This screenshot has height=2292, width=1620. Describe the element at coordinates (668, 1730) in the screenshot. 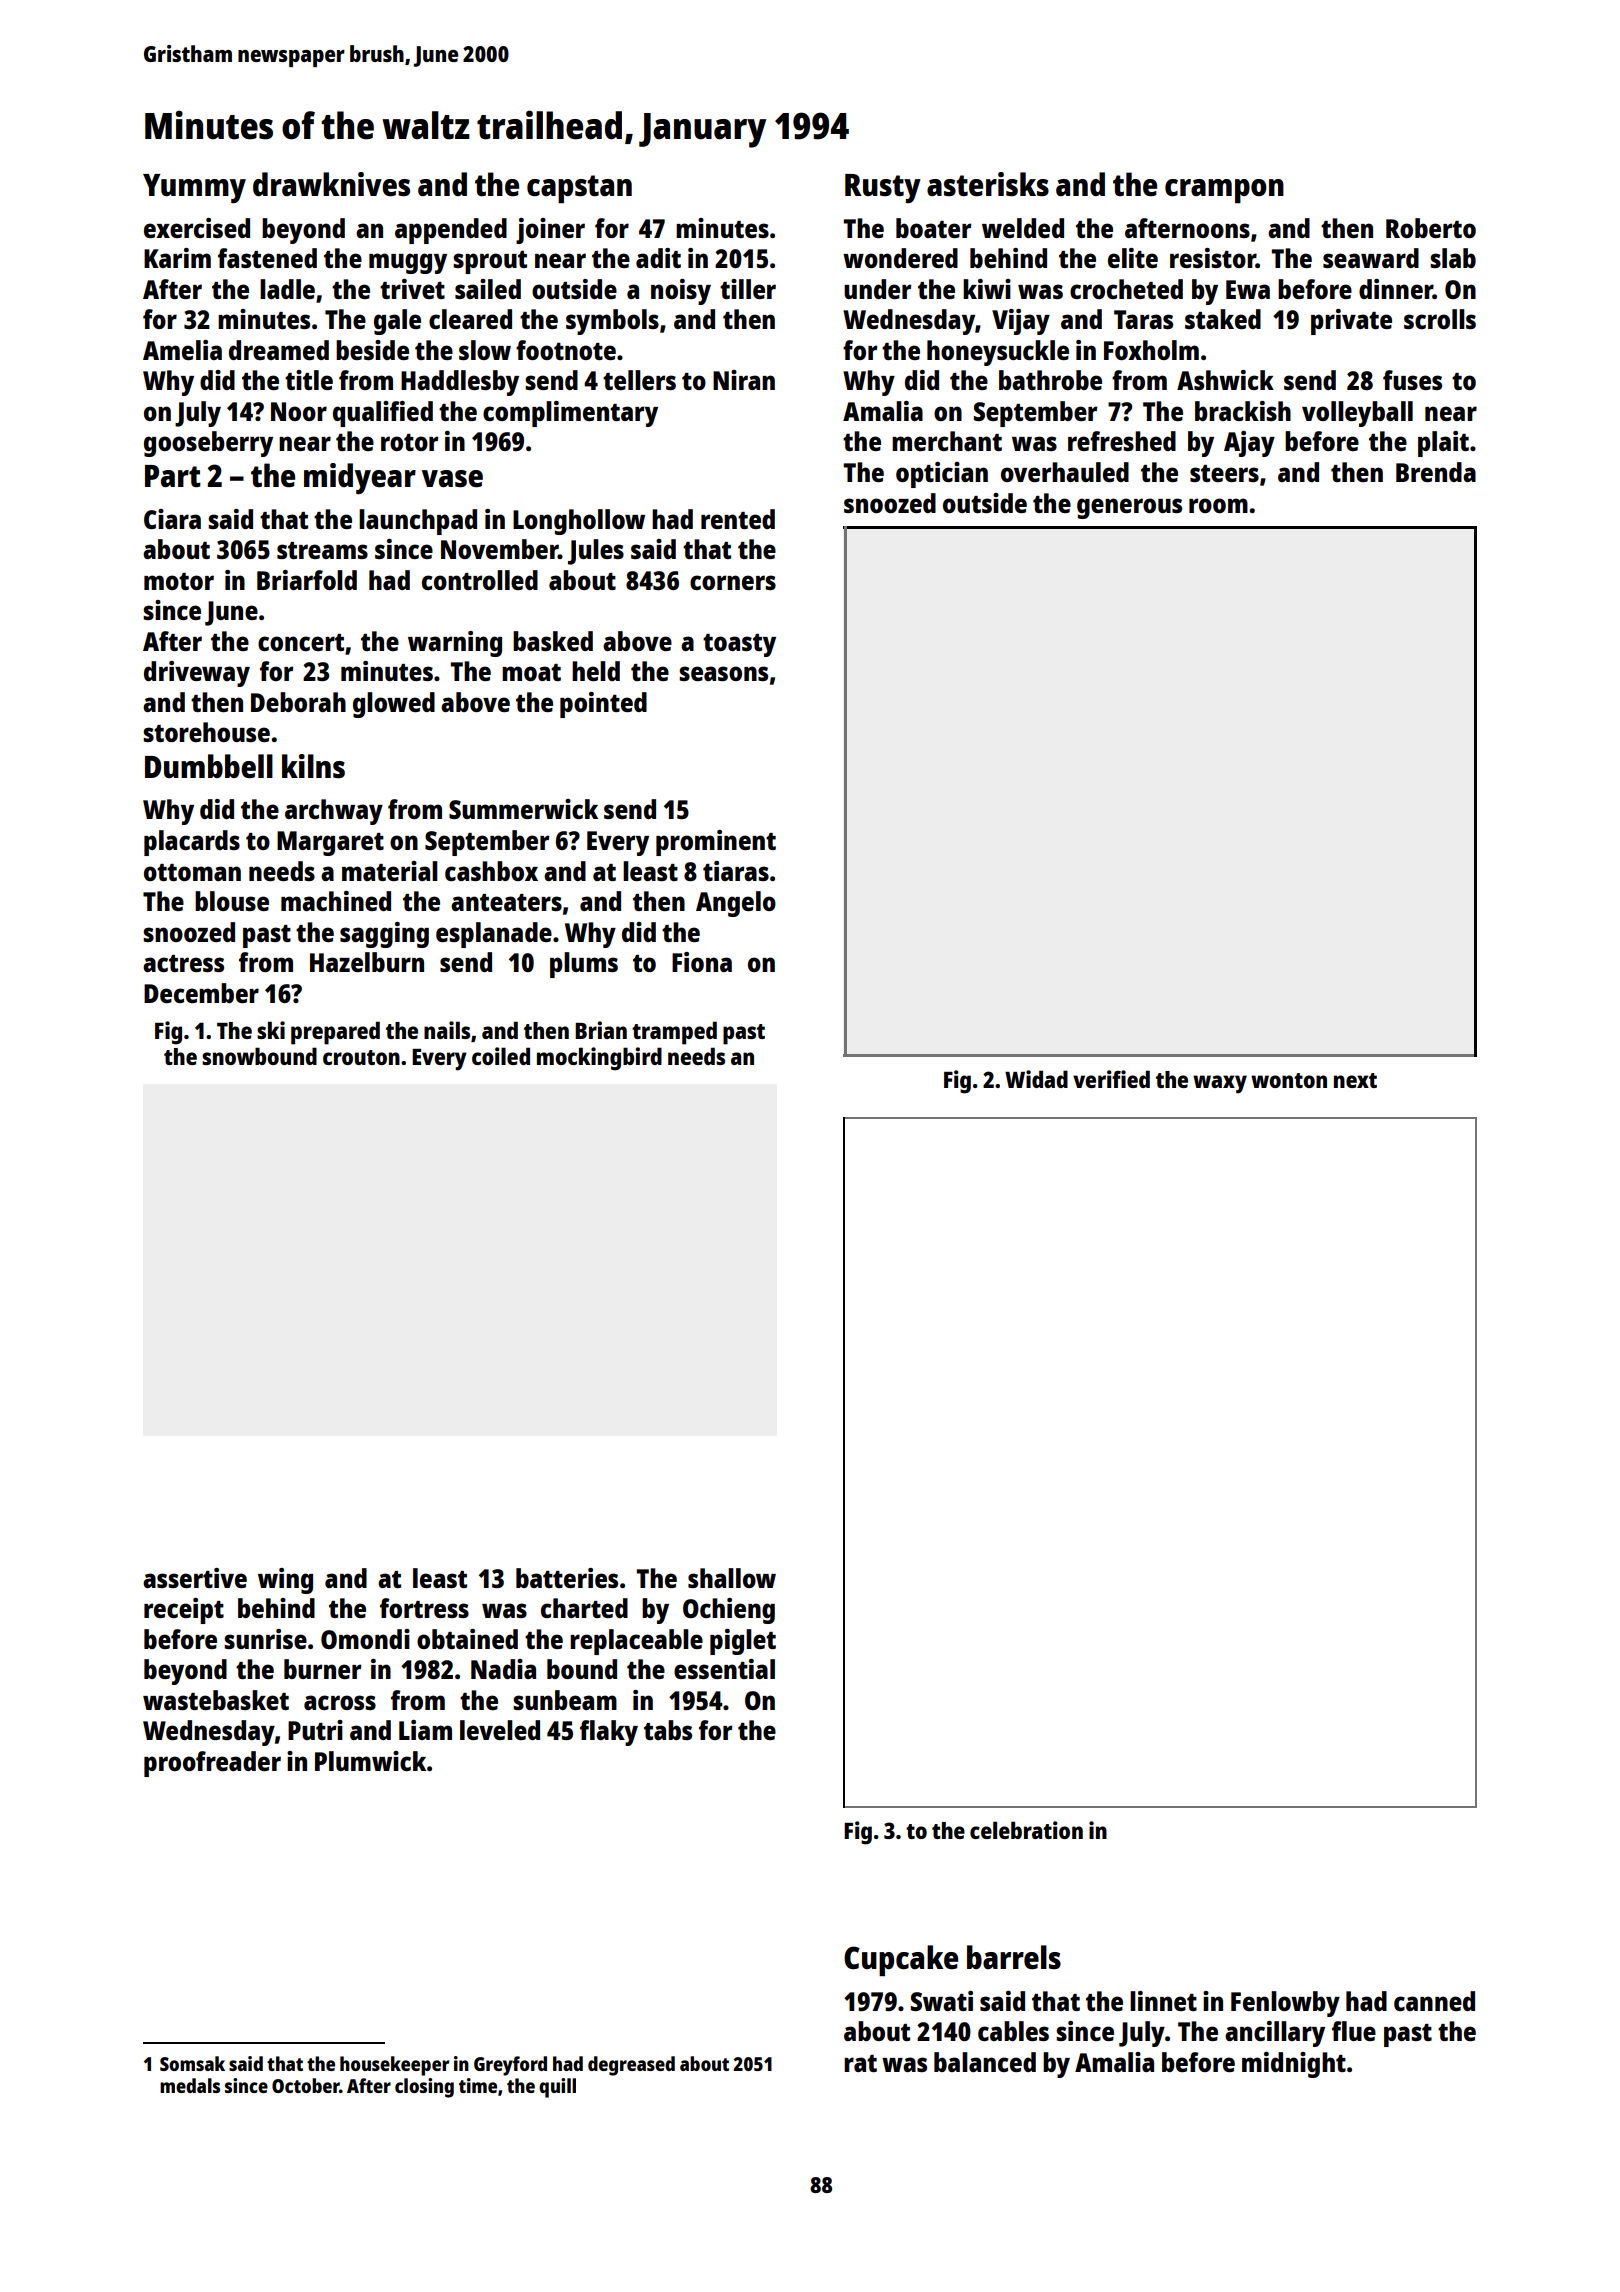

I see `tabs` at that location.
